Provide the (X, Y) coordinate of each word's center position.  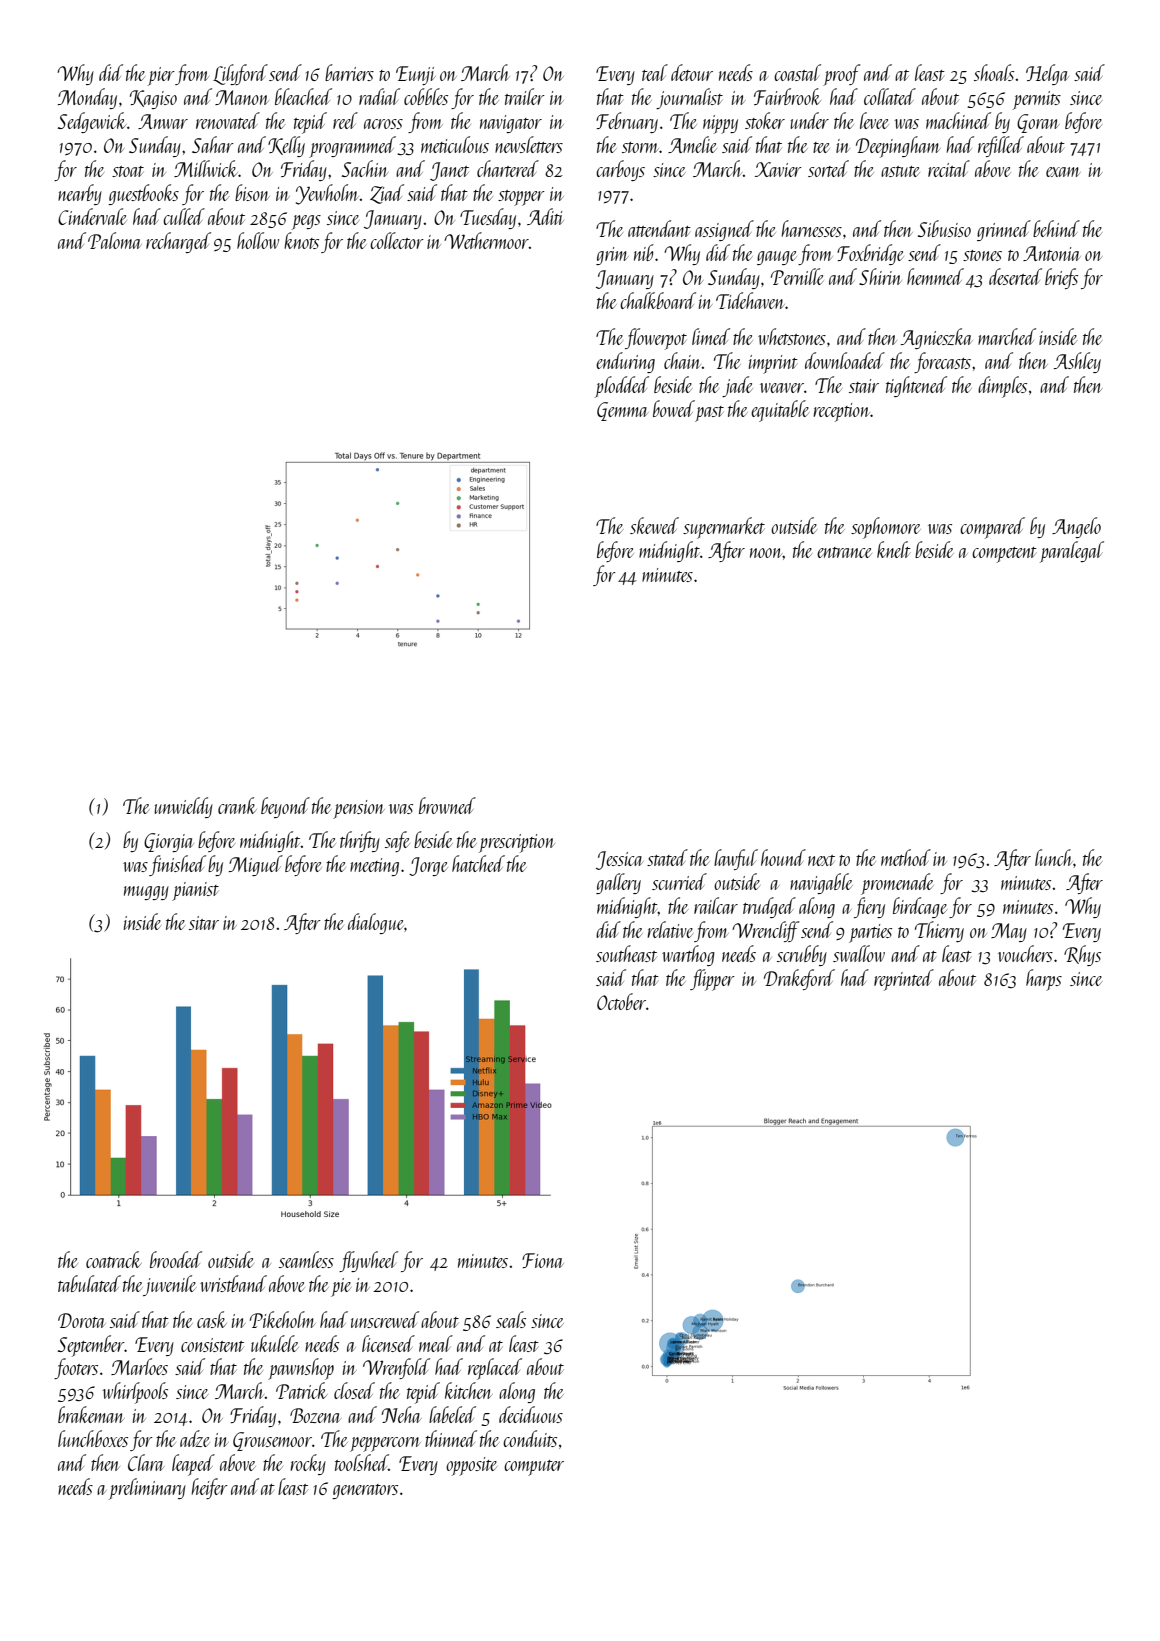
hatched (478, 863)
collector (397, 240)
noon (766, 553)
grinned (1004, 230)
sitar (204, 923)
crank (237, 805)
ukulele (275, 1343)
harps (1044, 980)
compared (992, 528)
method (906, 857)
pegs (306, 222)
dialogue (376, 923)
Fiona (543, 1260)
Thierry (939, 931)
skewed (654, 525)
